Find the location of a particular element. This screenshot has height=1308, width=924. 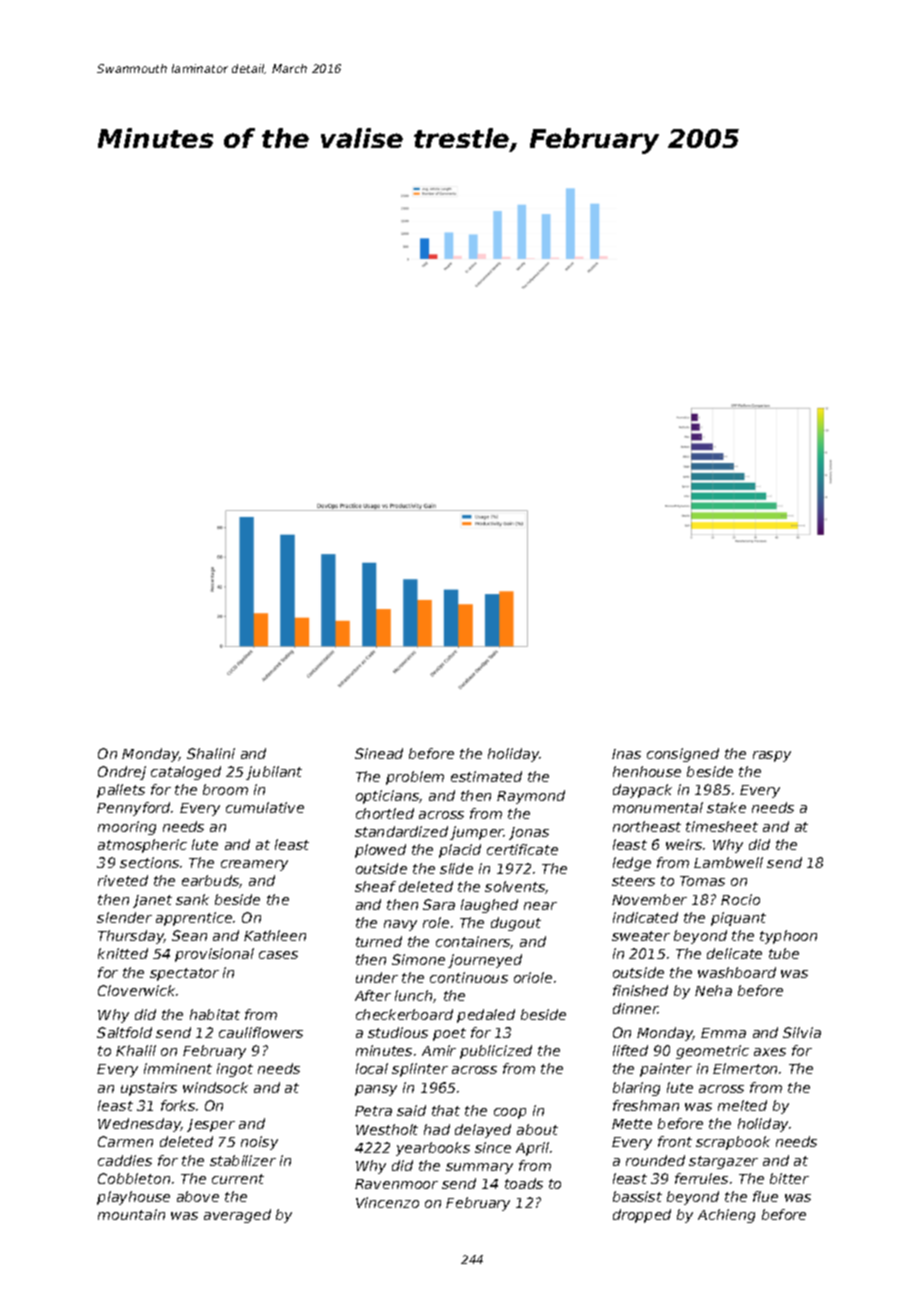

Elmerton is located at coordinates (745, 1068).
